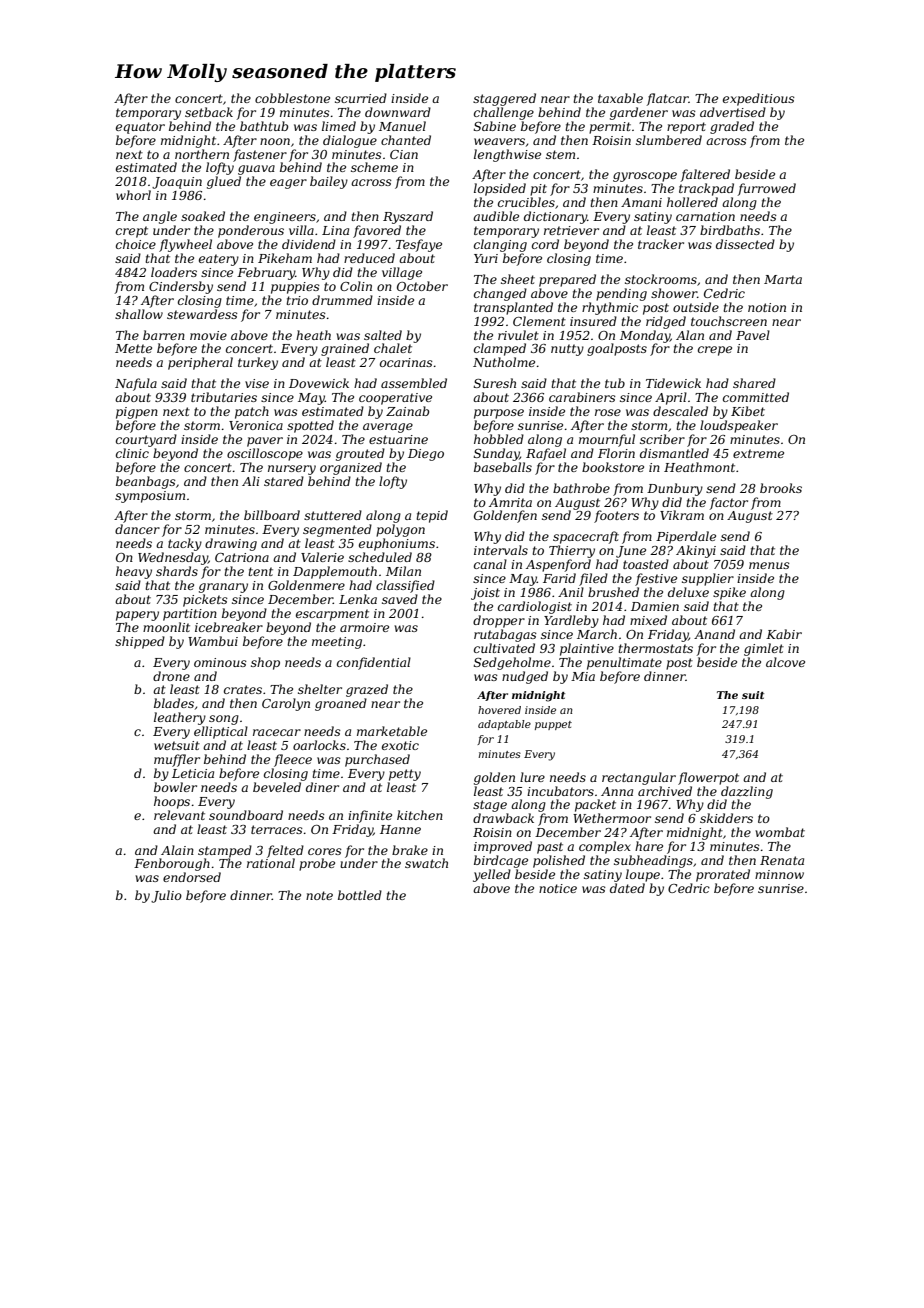  Describe the element at coordinates (264, 126) in the screenshot. I see `bathtub` at that location.
